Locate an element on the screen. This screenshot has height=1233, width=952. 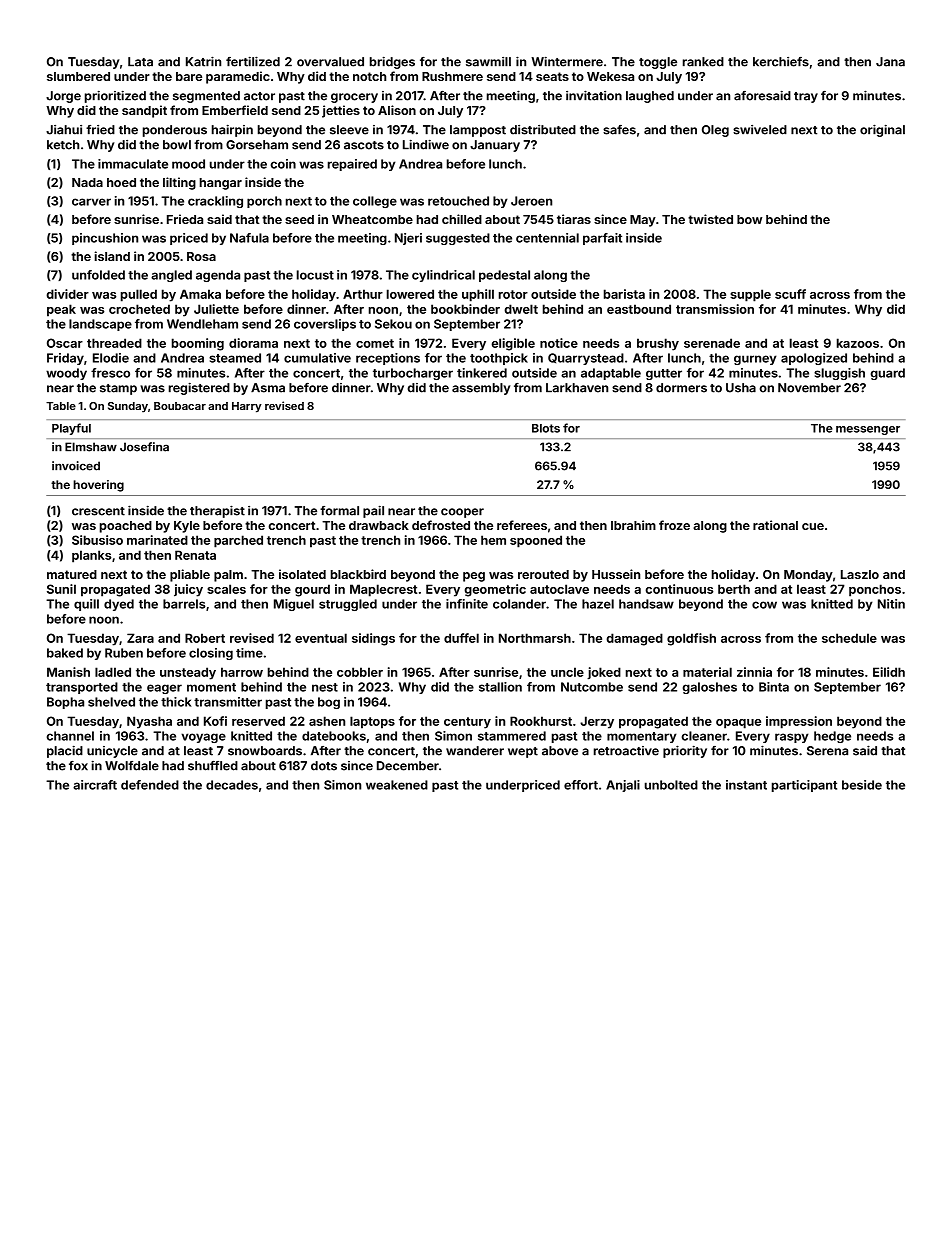
Harry is located at coordinates (247, 407).
